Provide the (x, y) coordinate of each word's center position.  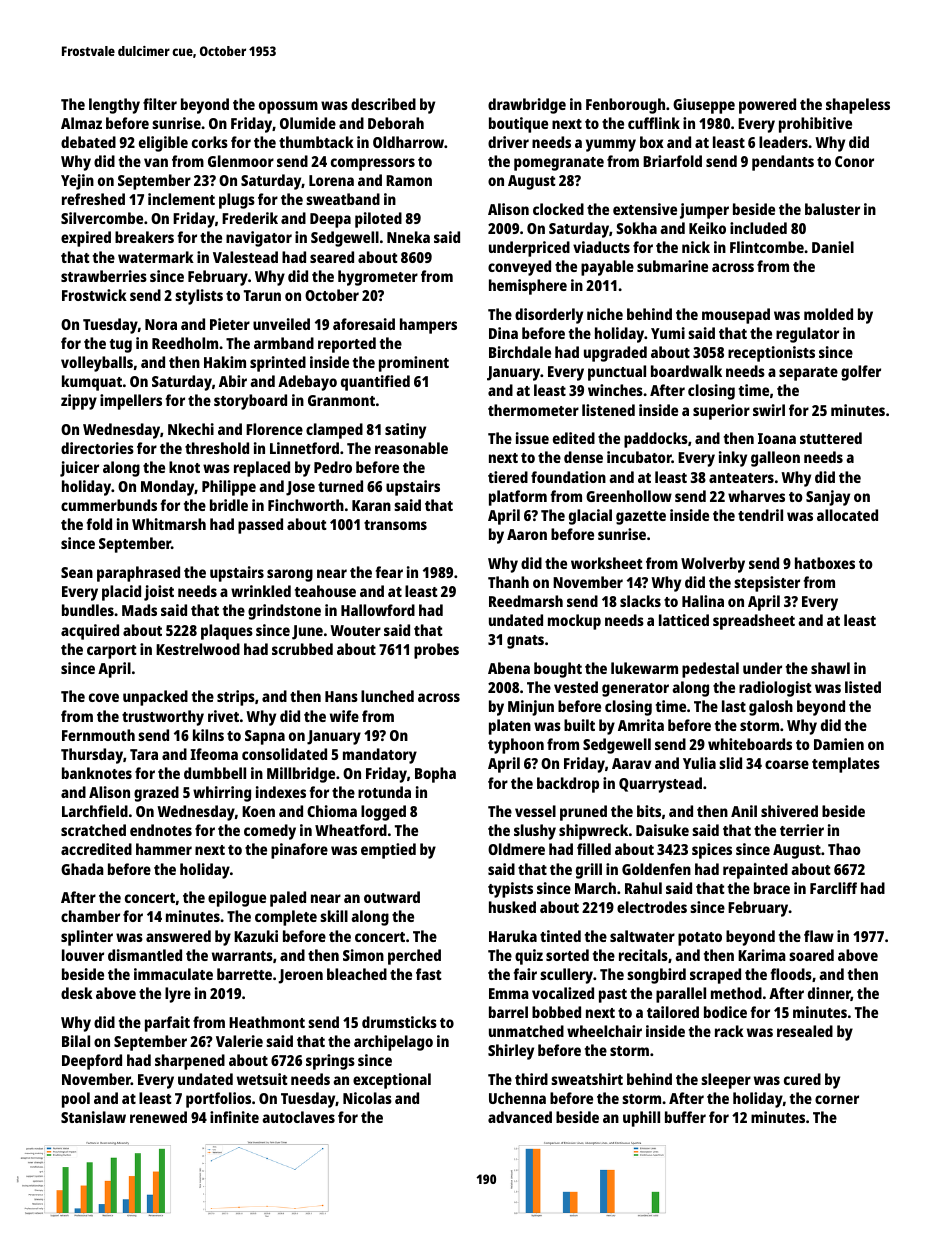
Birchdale (520, 352)
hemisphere (528, 287)
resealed (805, 1031)
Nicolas (367, 1098)
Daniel (833, 247)
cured (802, 1079)
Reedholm (185, 343)
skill (334, 916)
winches (615, 390)
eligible (163, 144)
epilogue (237, 899)
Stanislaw (93, 1117)
